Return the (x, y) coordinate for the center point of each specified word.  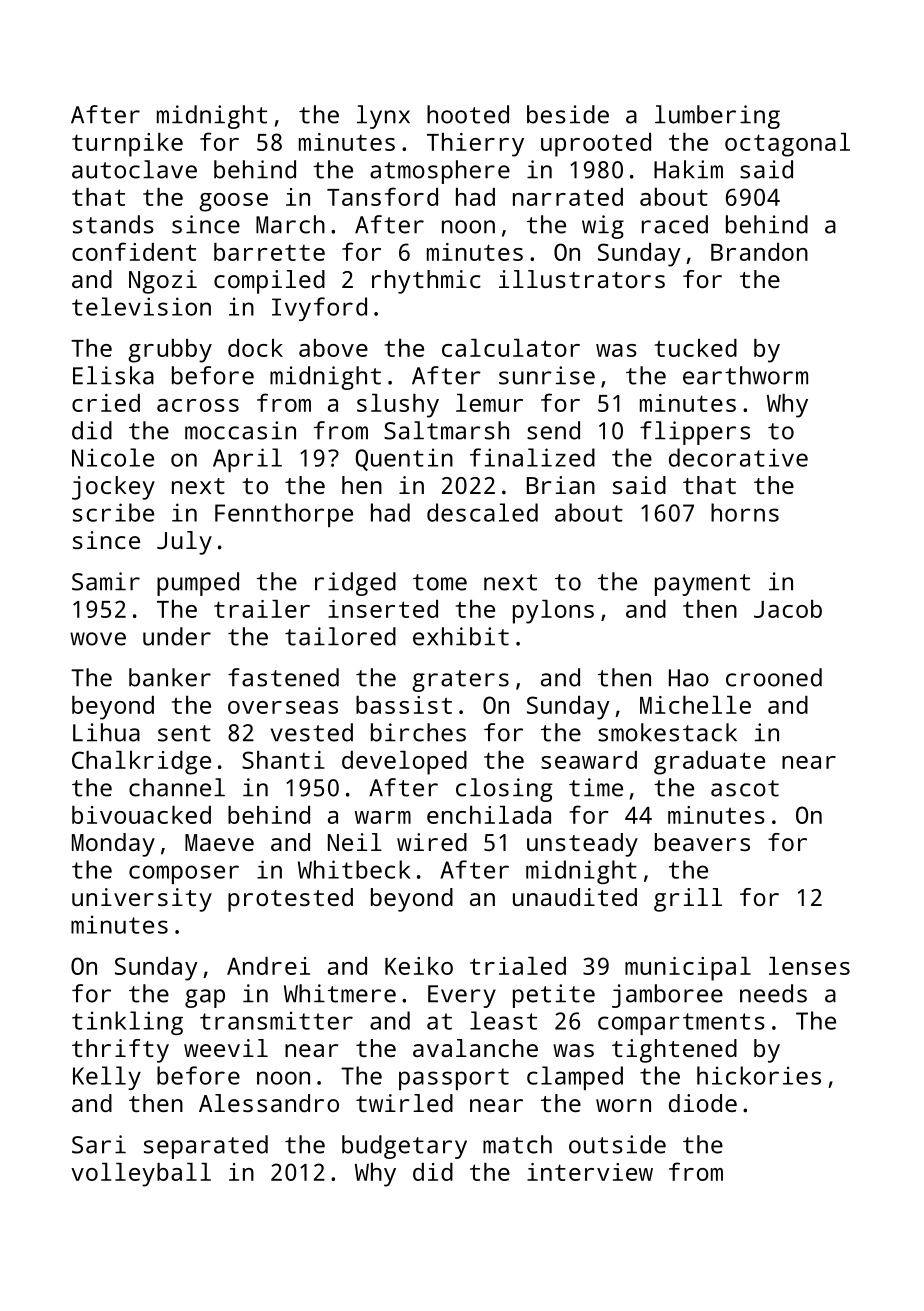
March (290, 224)
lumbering (717, 117)
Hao (689, 678)
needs (773, 993)
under (177, 636)
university (142, 900)
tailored (340, 636)
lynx (383, 117)
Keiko (419, 966)
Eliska (113, 375)
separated (206, 1147)
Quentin (404, 459)
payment (702, 585)
